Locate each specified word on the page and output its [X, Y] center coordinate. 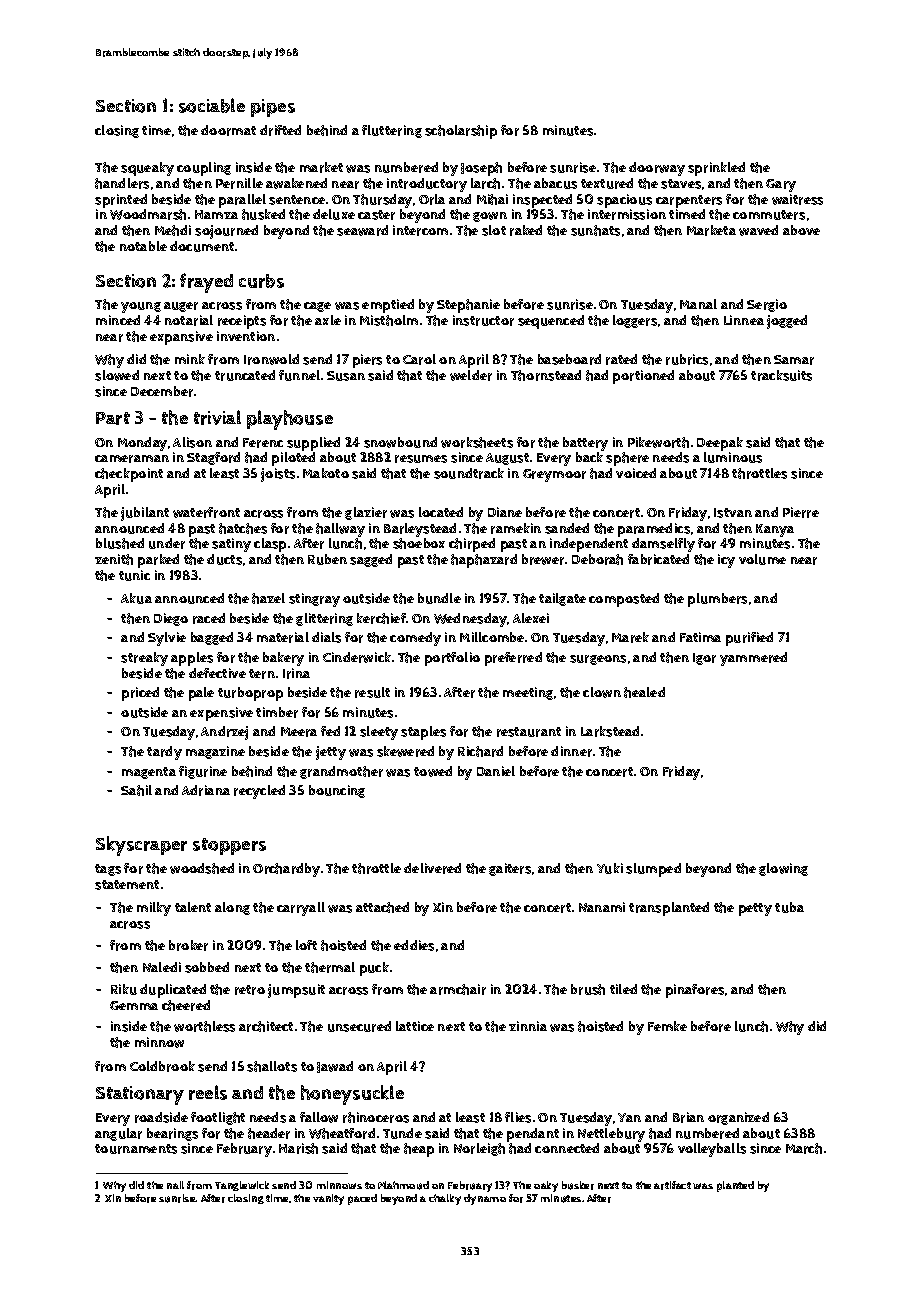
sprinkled [716, 169]
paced [362, 1199]
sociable [212, 105]
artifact [672, 1185]
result [372, 692]
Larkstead [610, 731]
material [283, 637]
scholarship [461, 132]
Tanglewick [242, 1186]
